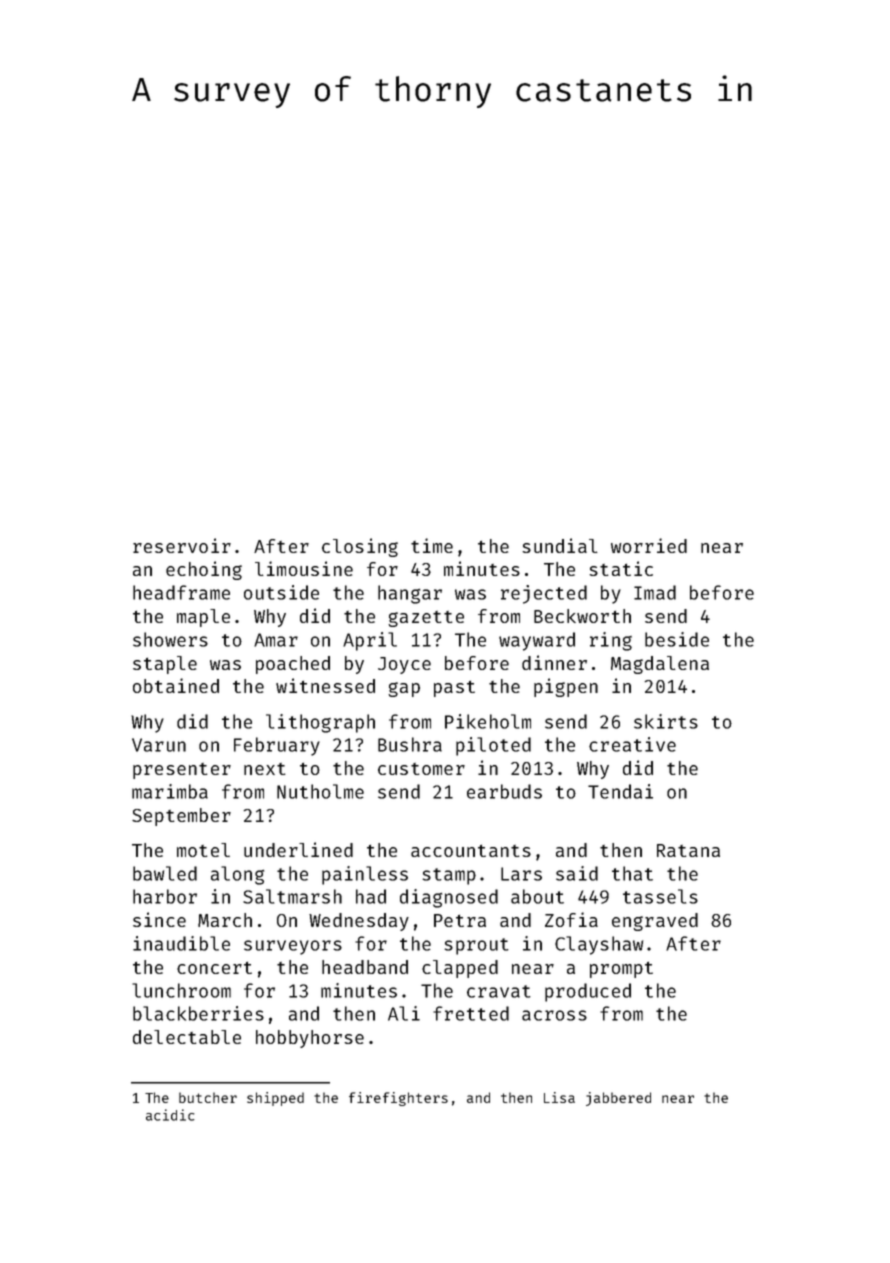 Image resolution: width=890 pixels, height=1263 pixels. Describe the element at coordinates (360, 547) in the screenshot. I see `closing` at that location.
